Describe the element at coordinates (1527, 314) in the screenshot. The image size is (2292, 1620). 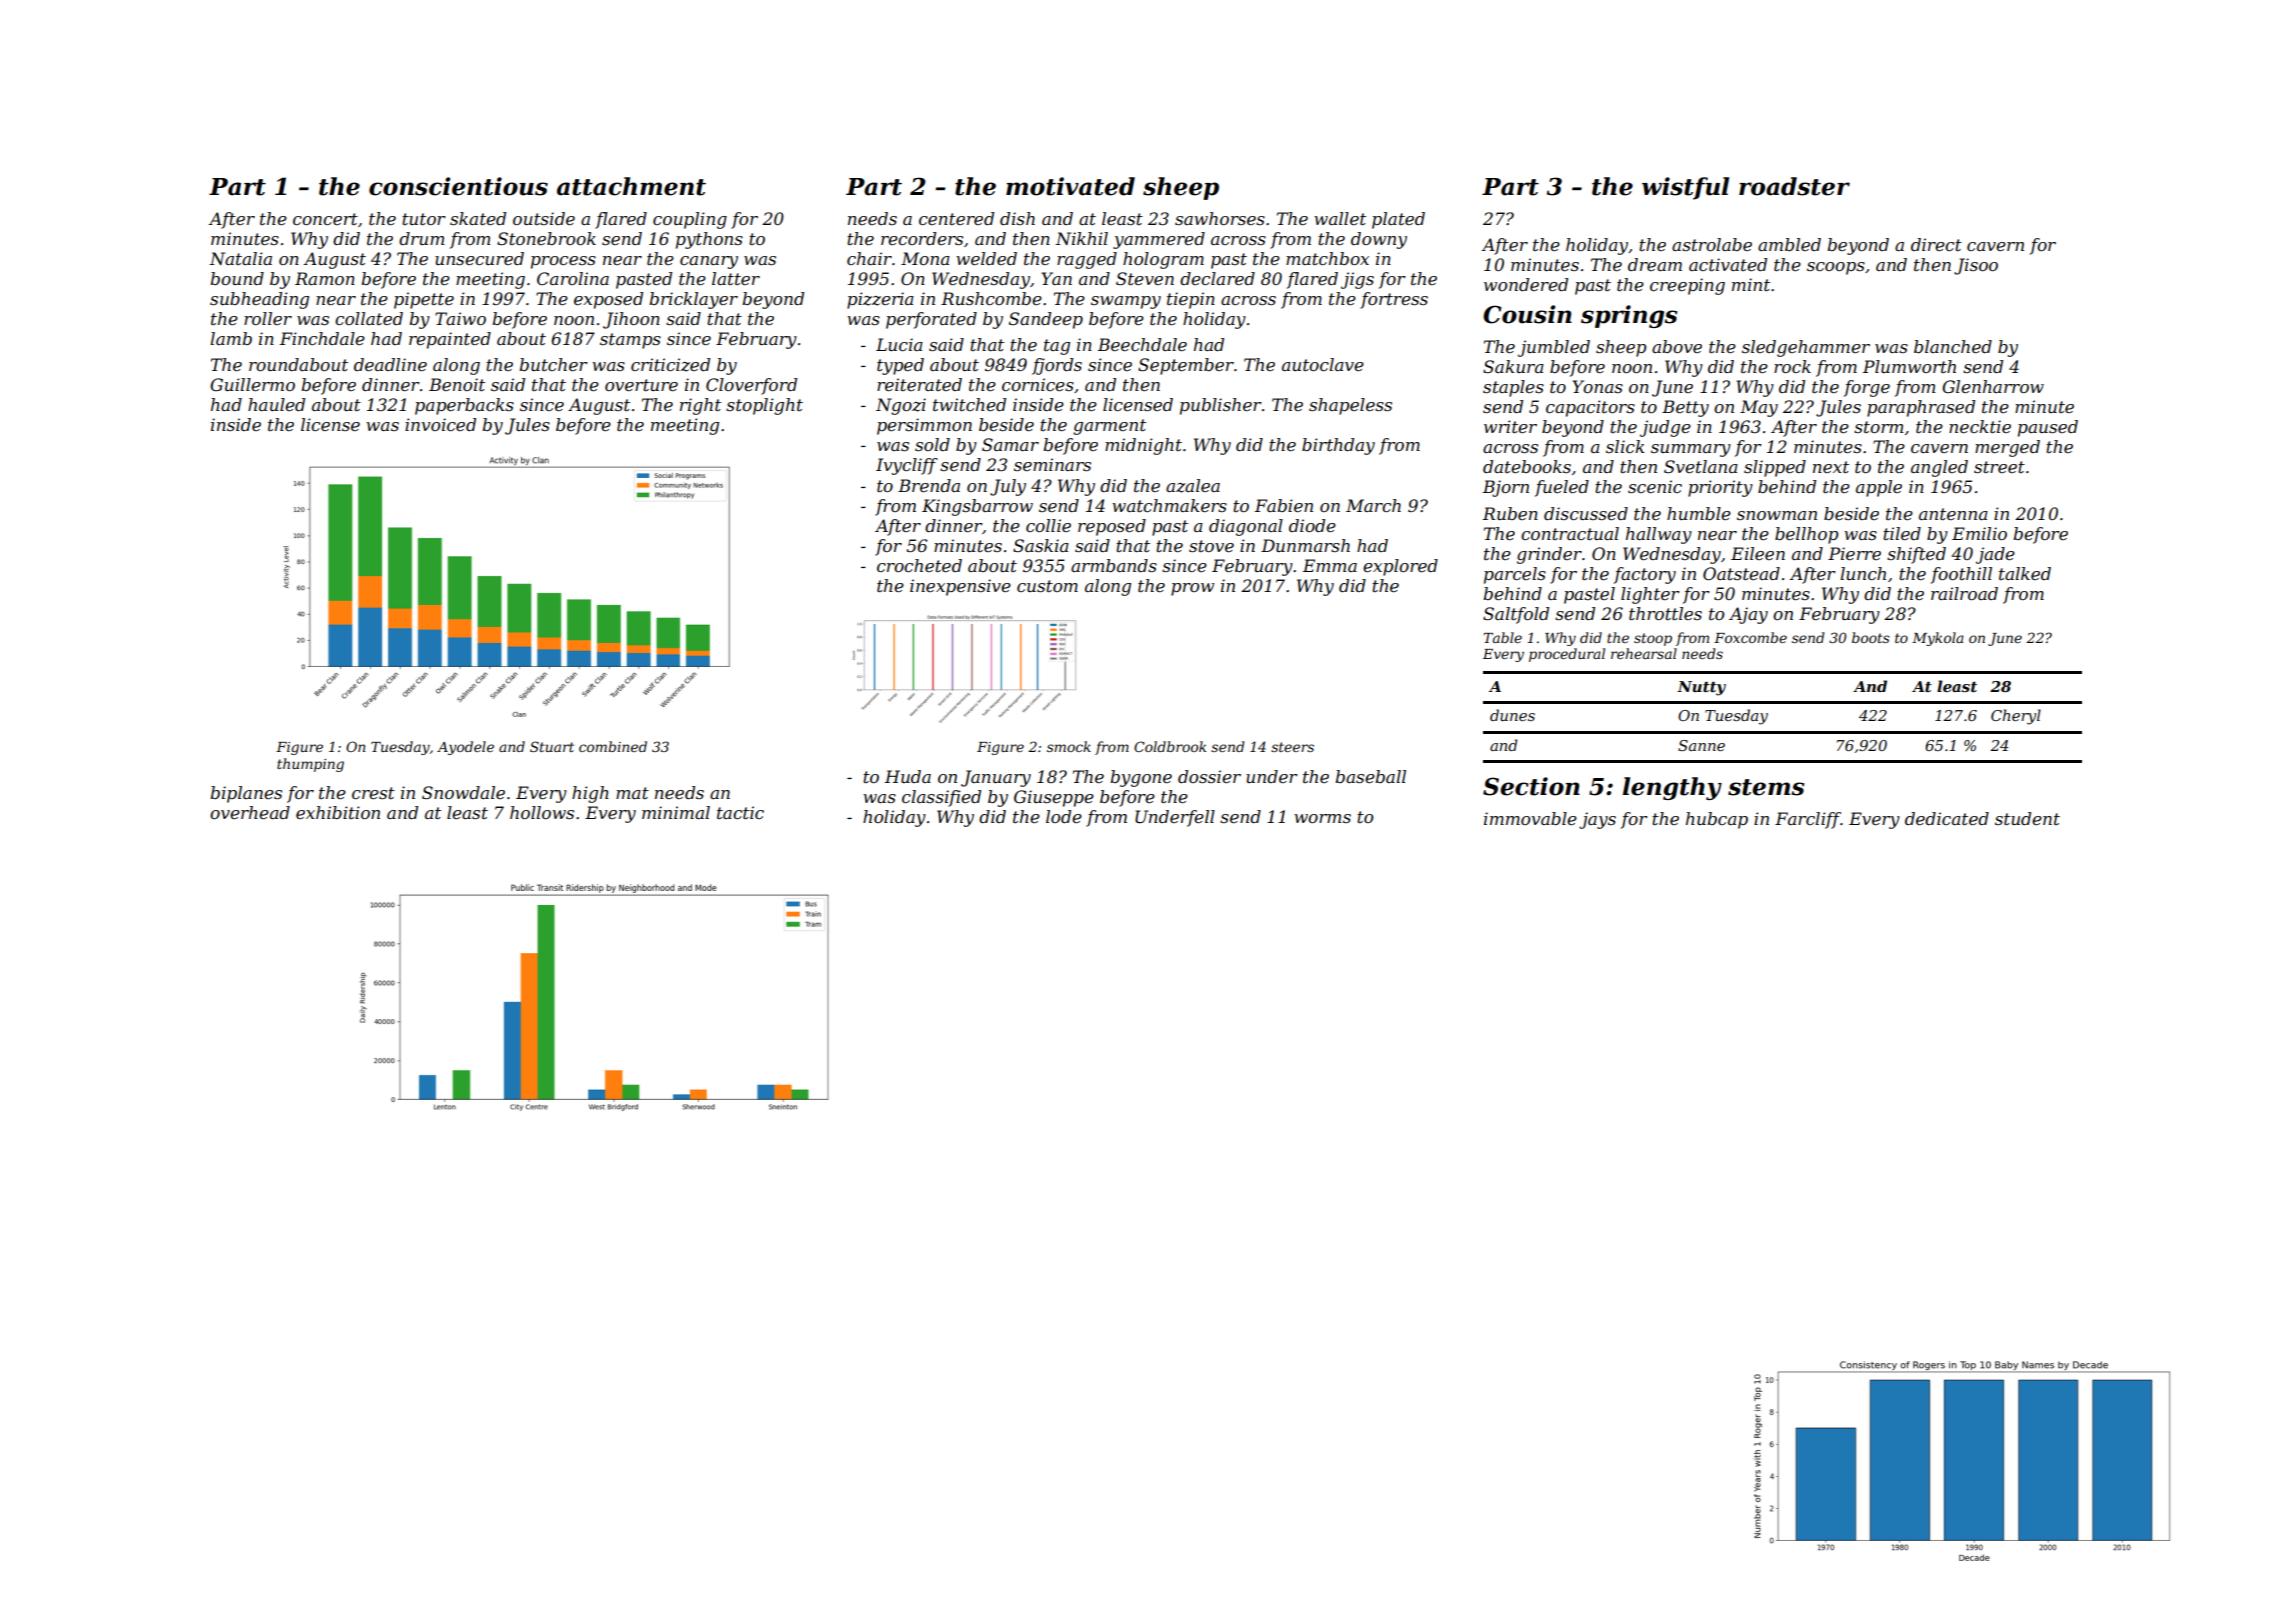
I see `Cousin` at that location.
